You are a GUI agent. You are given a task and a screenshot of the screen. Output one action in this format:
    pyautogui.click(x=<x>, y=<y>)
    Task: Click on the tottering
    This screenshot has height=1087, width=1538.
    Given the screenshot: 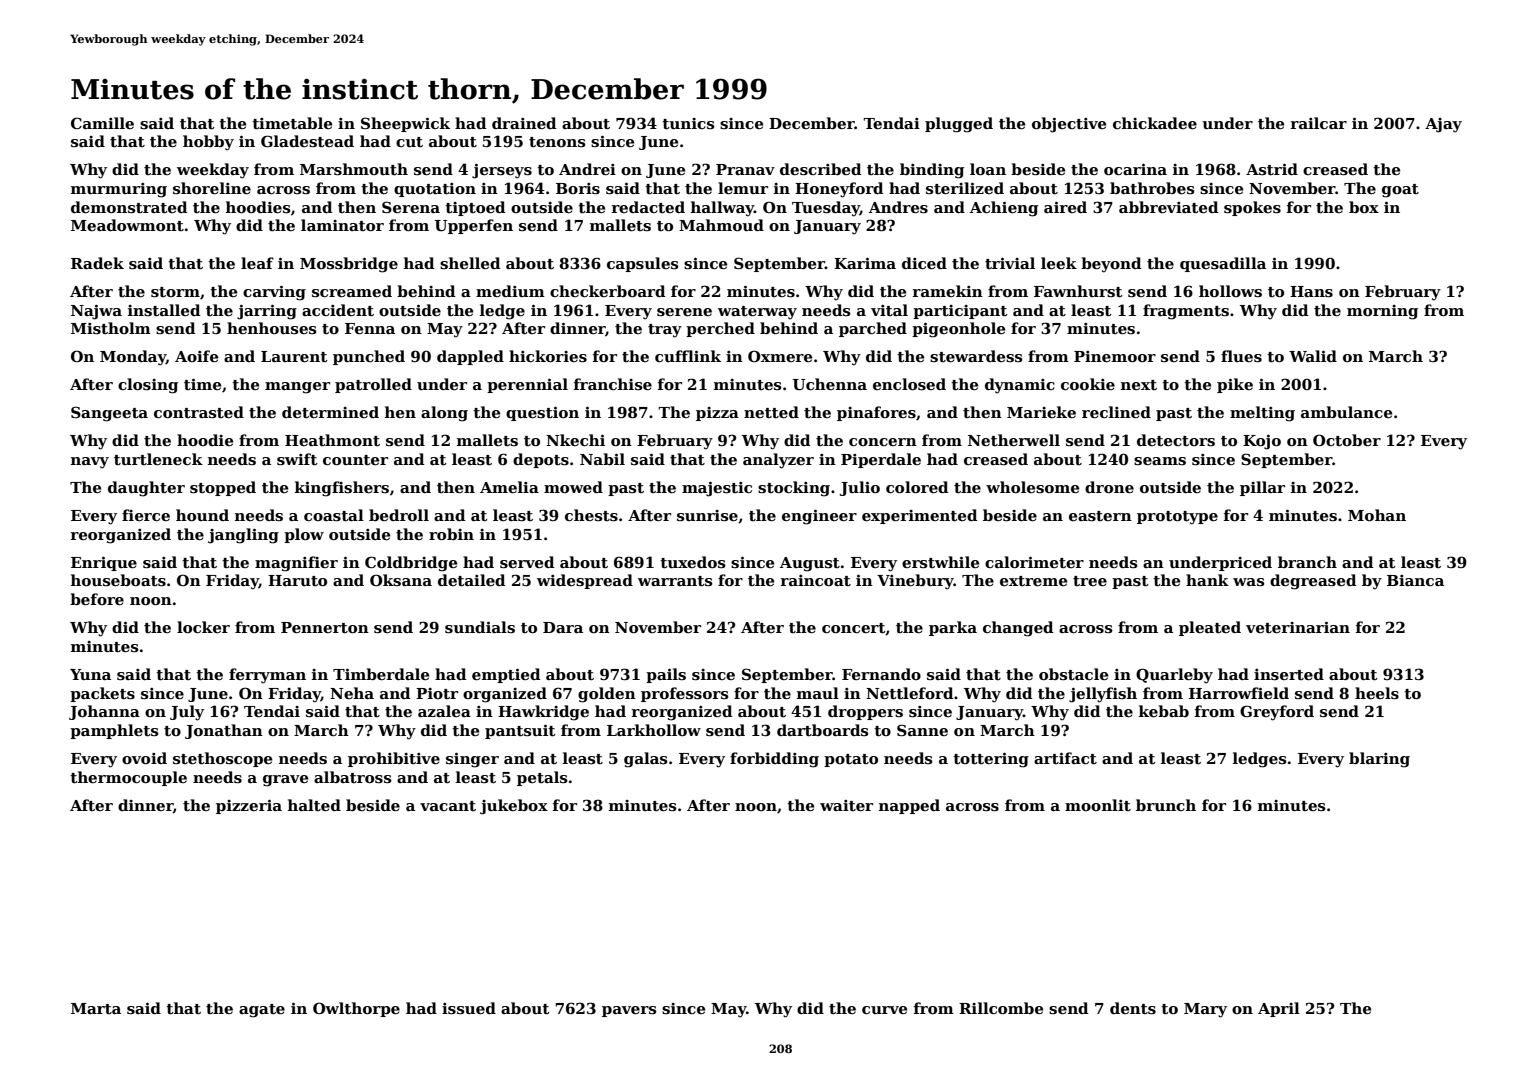 What is the action you would take?
    pyautogui.click(x=991, y=760)
